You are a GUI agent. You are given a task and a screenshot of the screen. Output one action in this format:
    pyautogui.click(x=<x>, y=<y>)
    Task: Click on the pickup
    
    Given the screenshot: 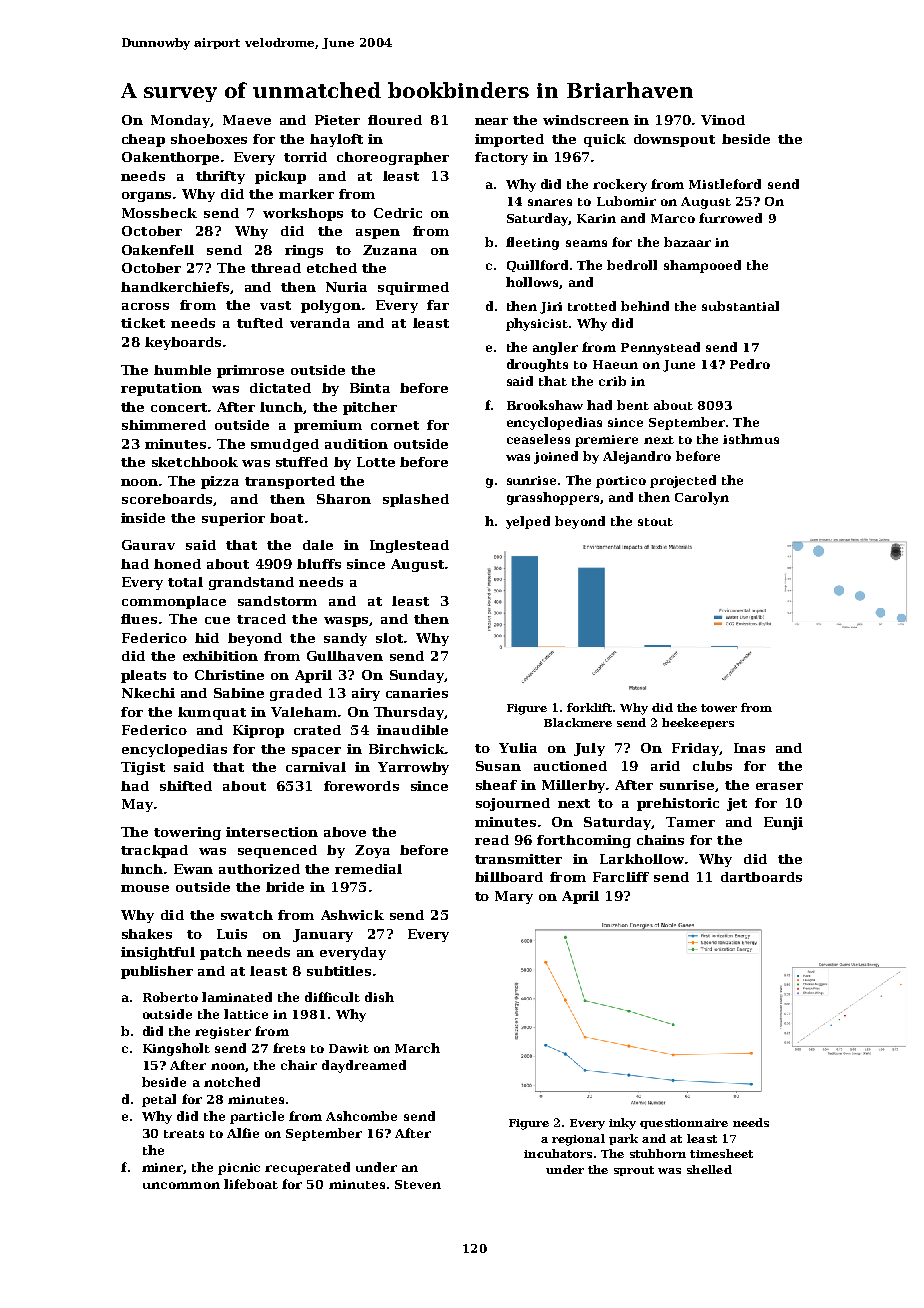 What is the action you would take?
    pyautogui.click(x=280, y=177)
